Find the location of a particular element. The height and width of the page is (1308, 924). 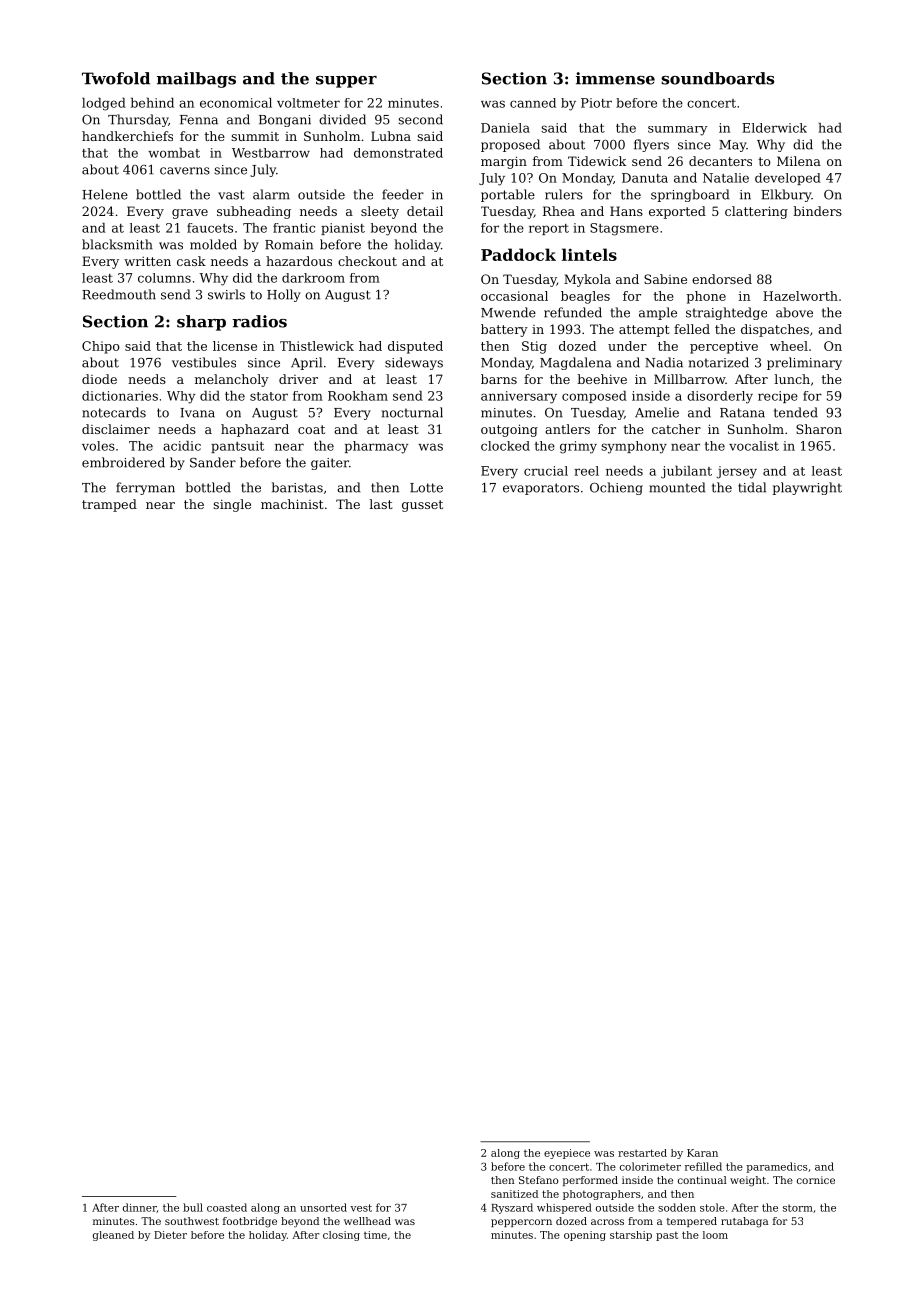

gleaned is located at coordinates (113, 1236).
